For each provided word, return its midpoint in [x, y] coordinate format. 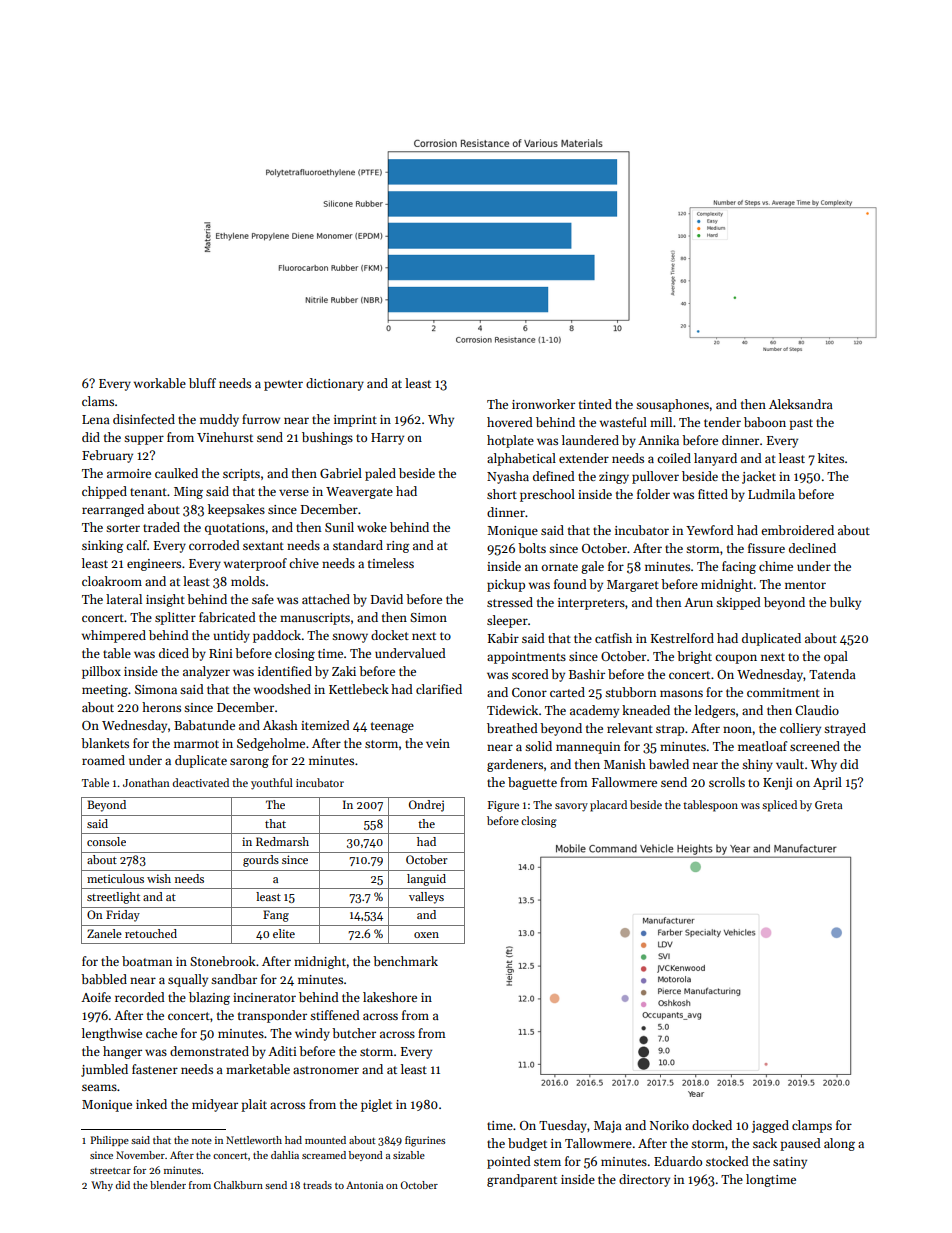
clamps [812, 1126]
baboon [765, 422]
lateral [124, 599]
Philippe [110, 1141]
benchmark [405, 961]
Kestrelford [682, 638]
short [502, 494]
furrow [261, 419]
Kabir [503, 638]
